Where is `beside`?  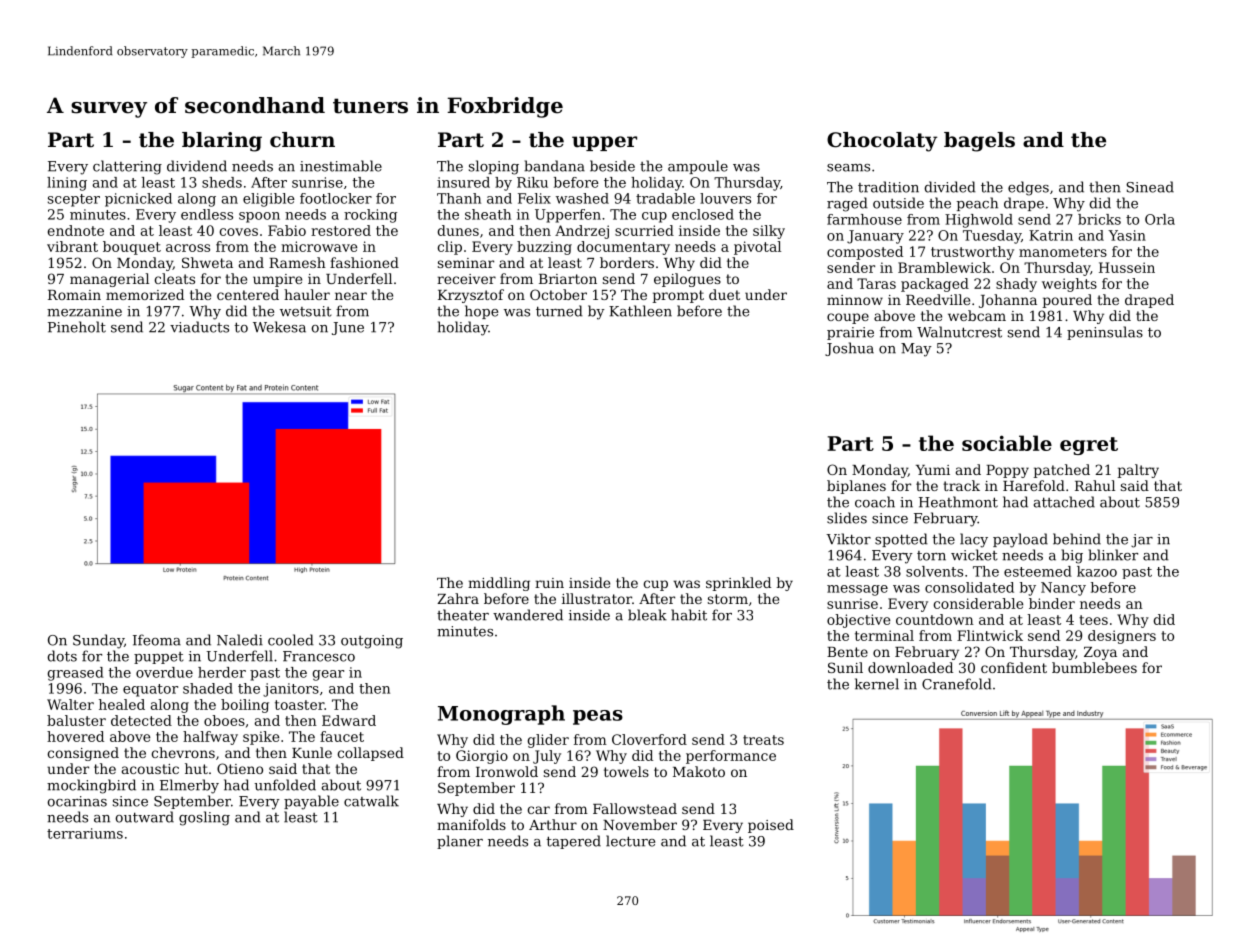
beside is located at coordinates (612, 166).
